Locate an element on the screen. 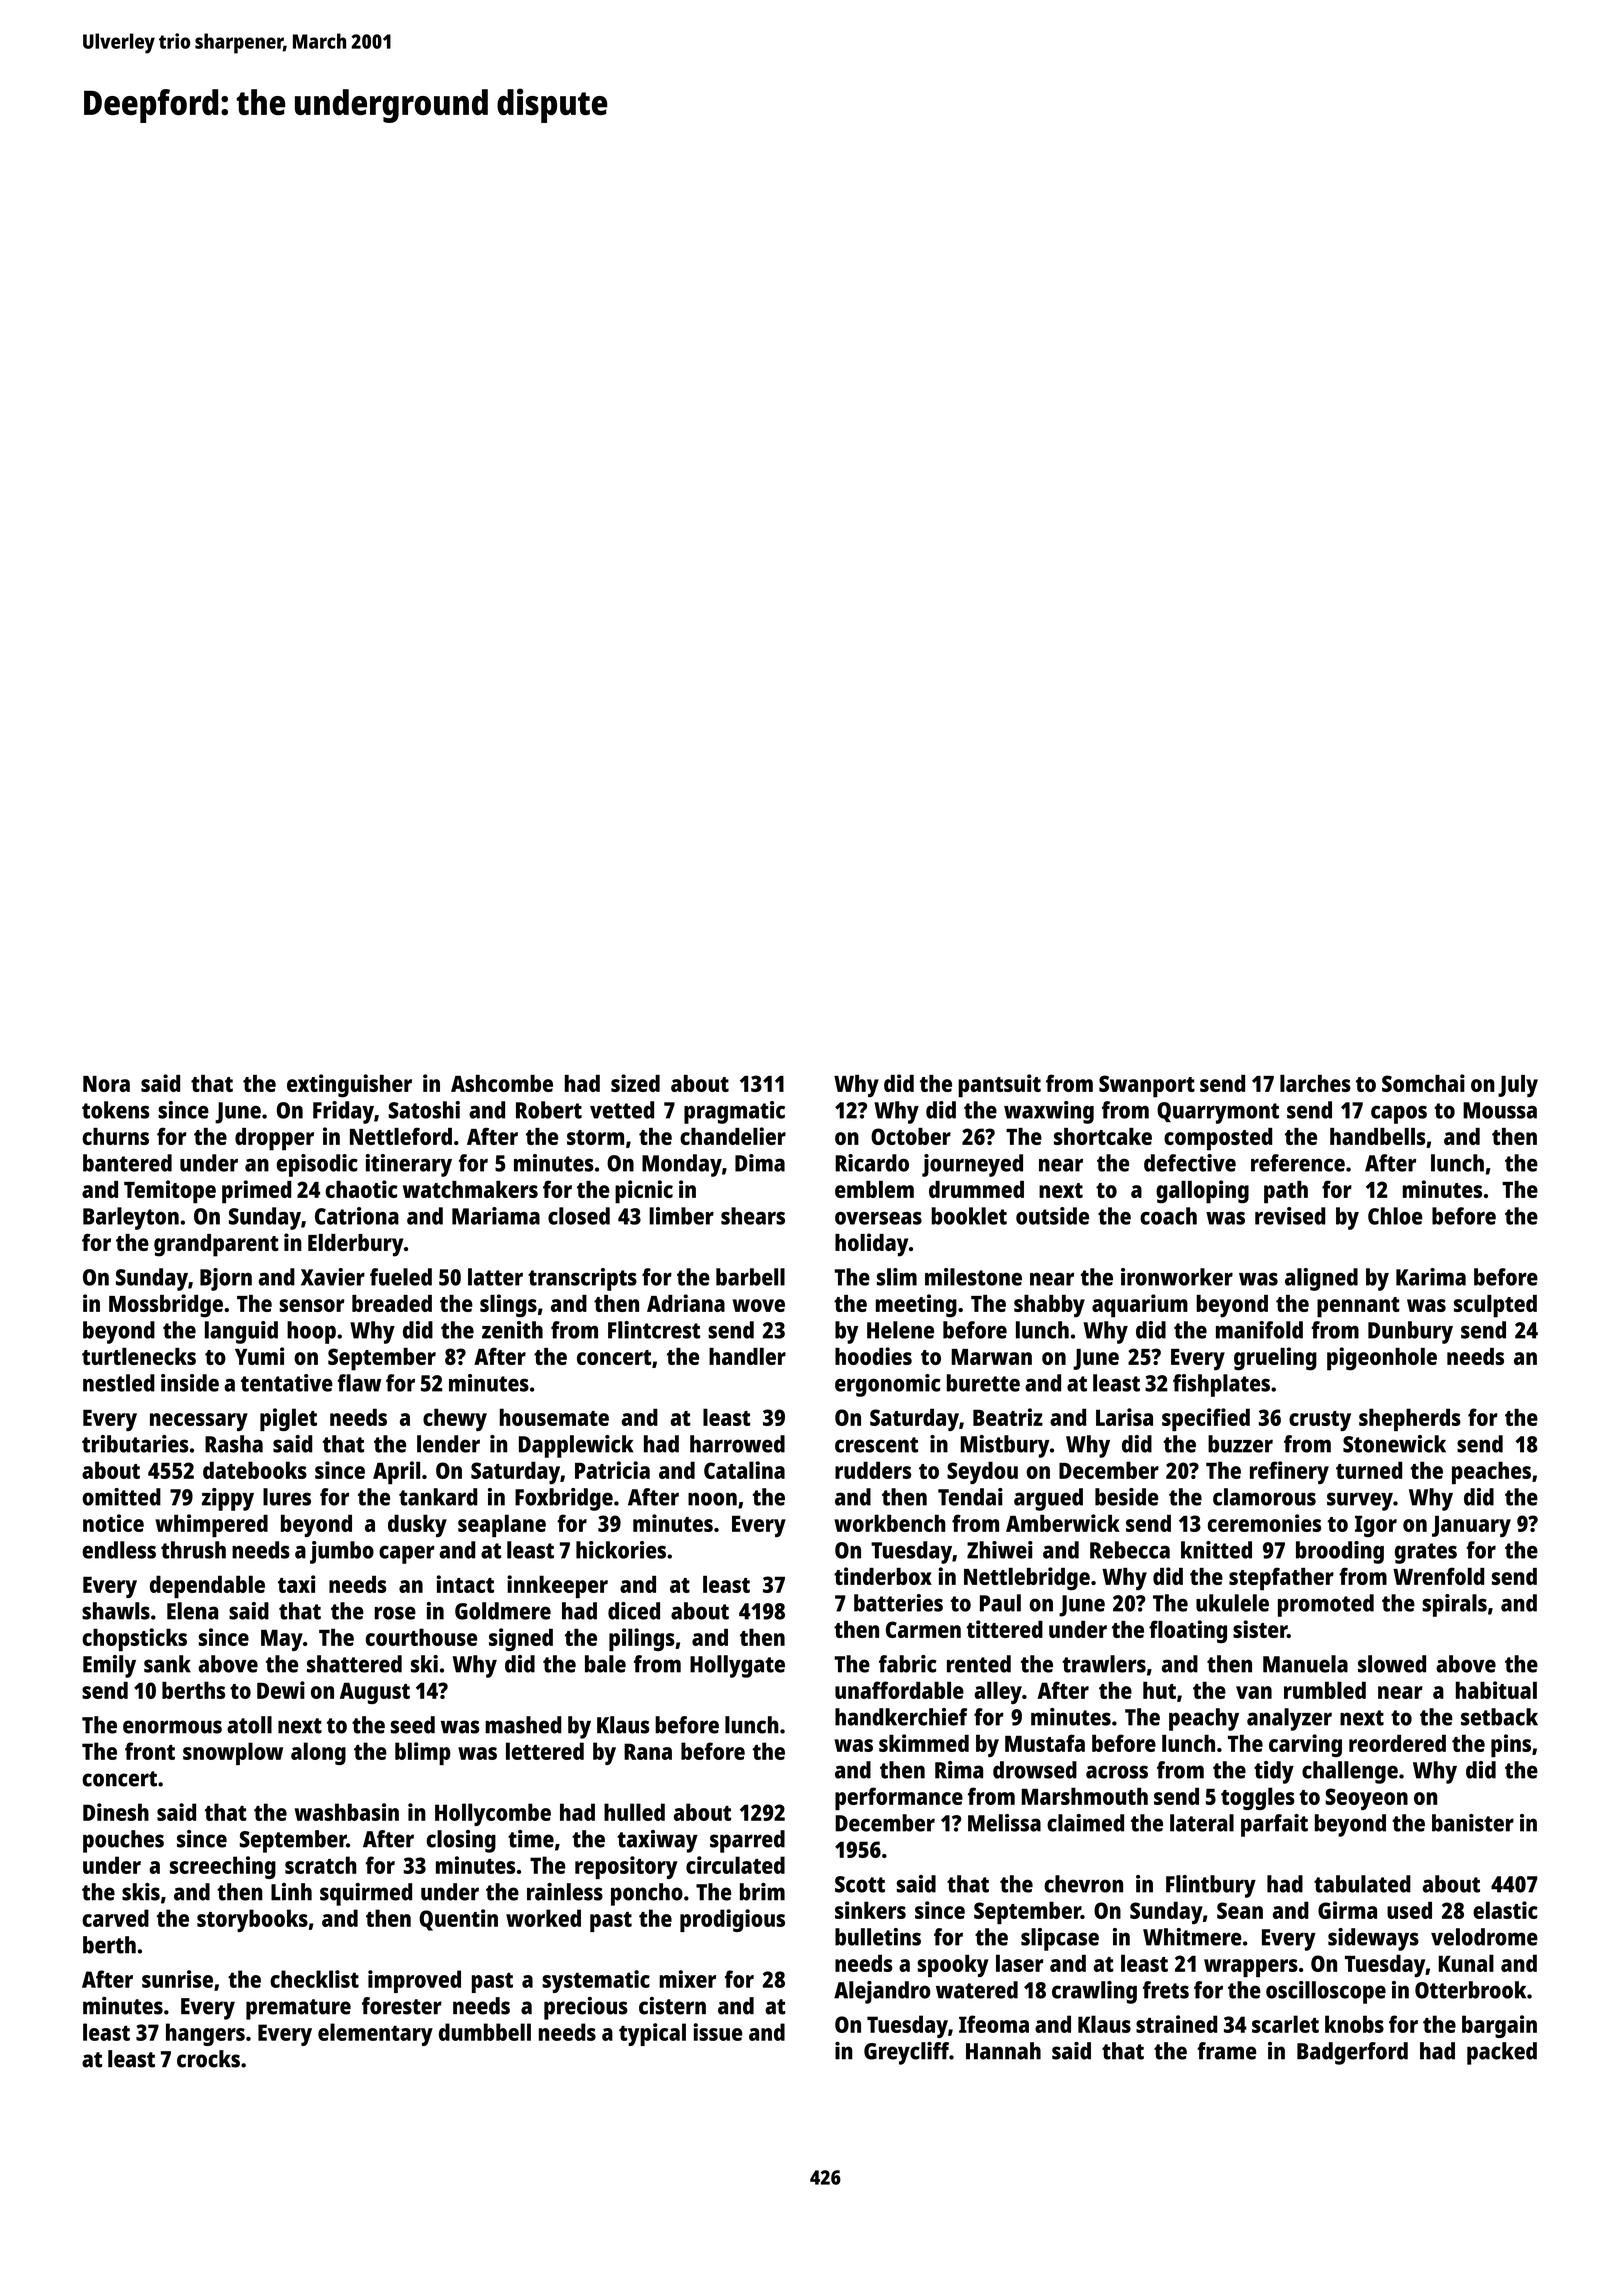 The width and height of the screenshot is (1620, 2292). shears is located at coordinates (753, 1216).
